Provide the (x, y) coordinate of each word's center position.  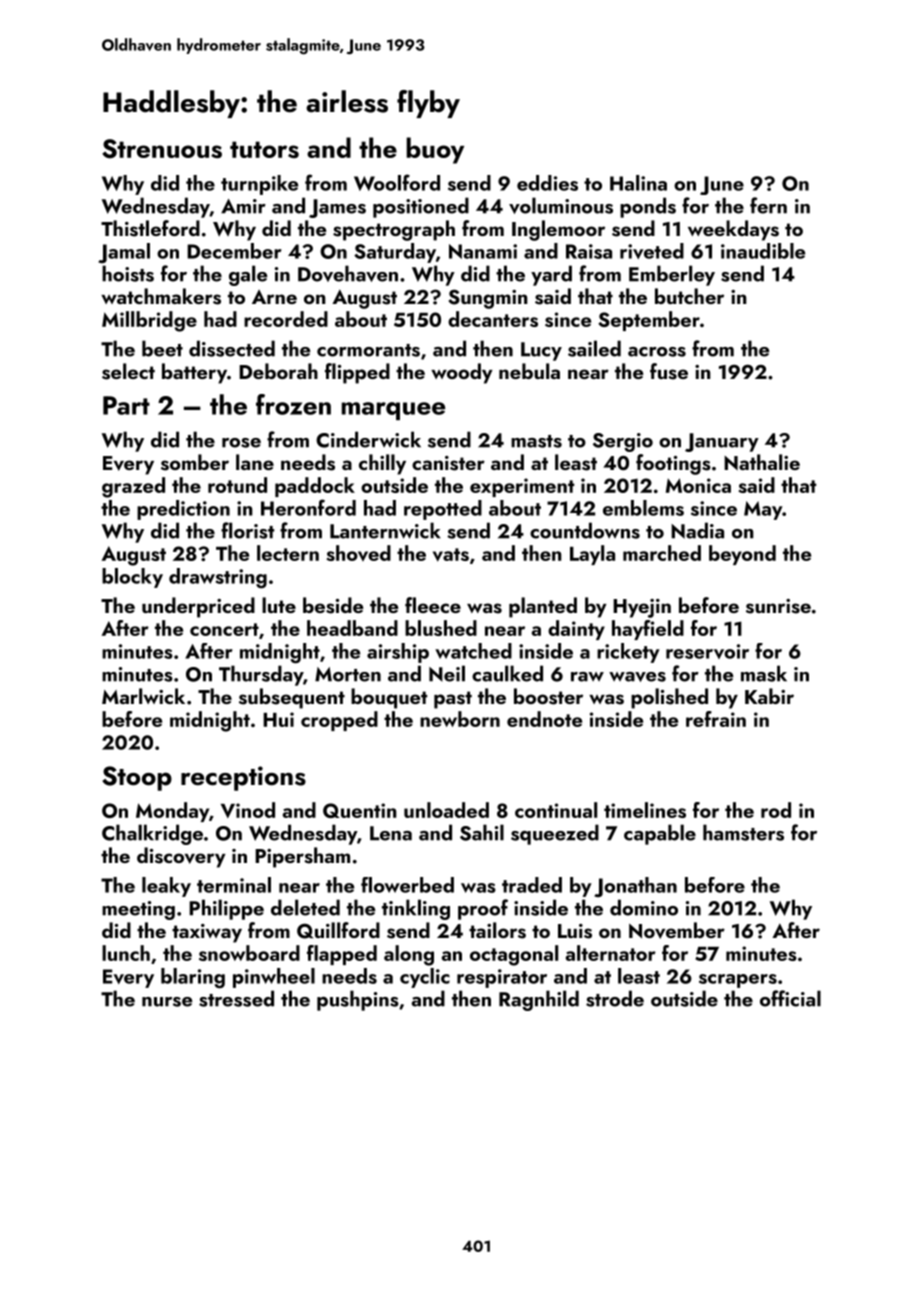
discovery (181, 857)
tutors (264, 149)
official (790, 998)
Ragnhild (539, 1000)
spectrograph (394, 230)
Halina (638, 183)
